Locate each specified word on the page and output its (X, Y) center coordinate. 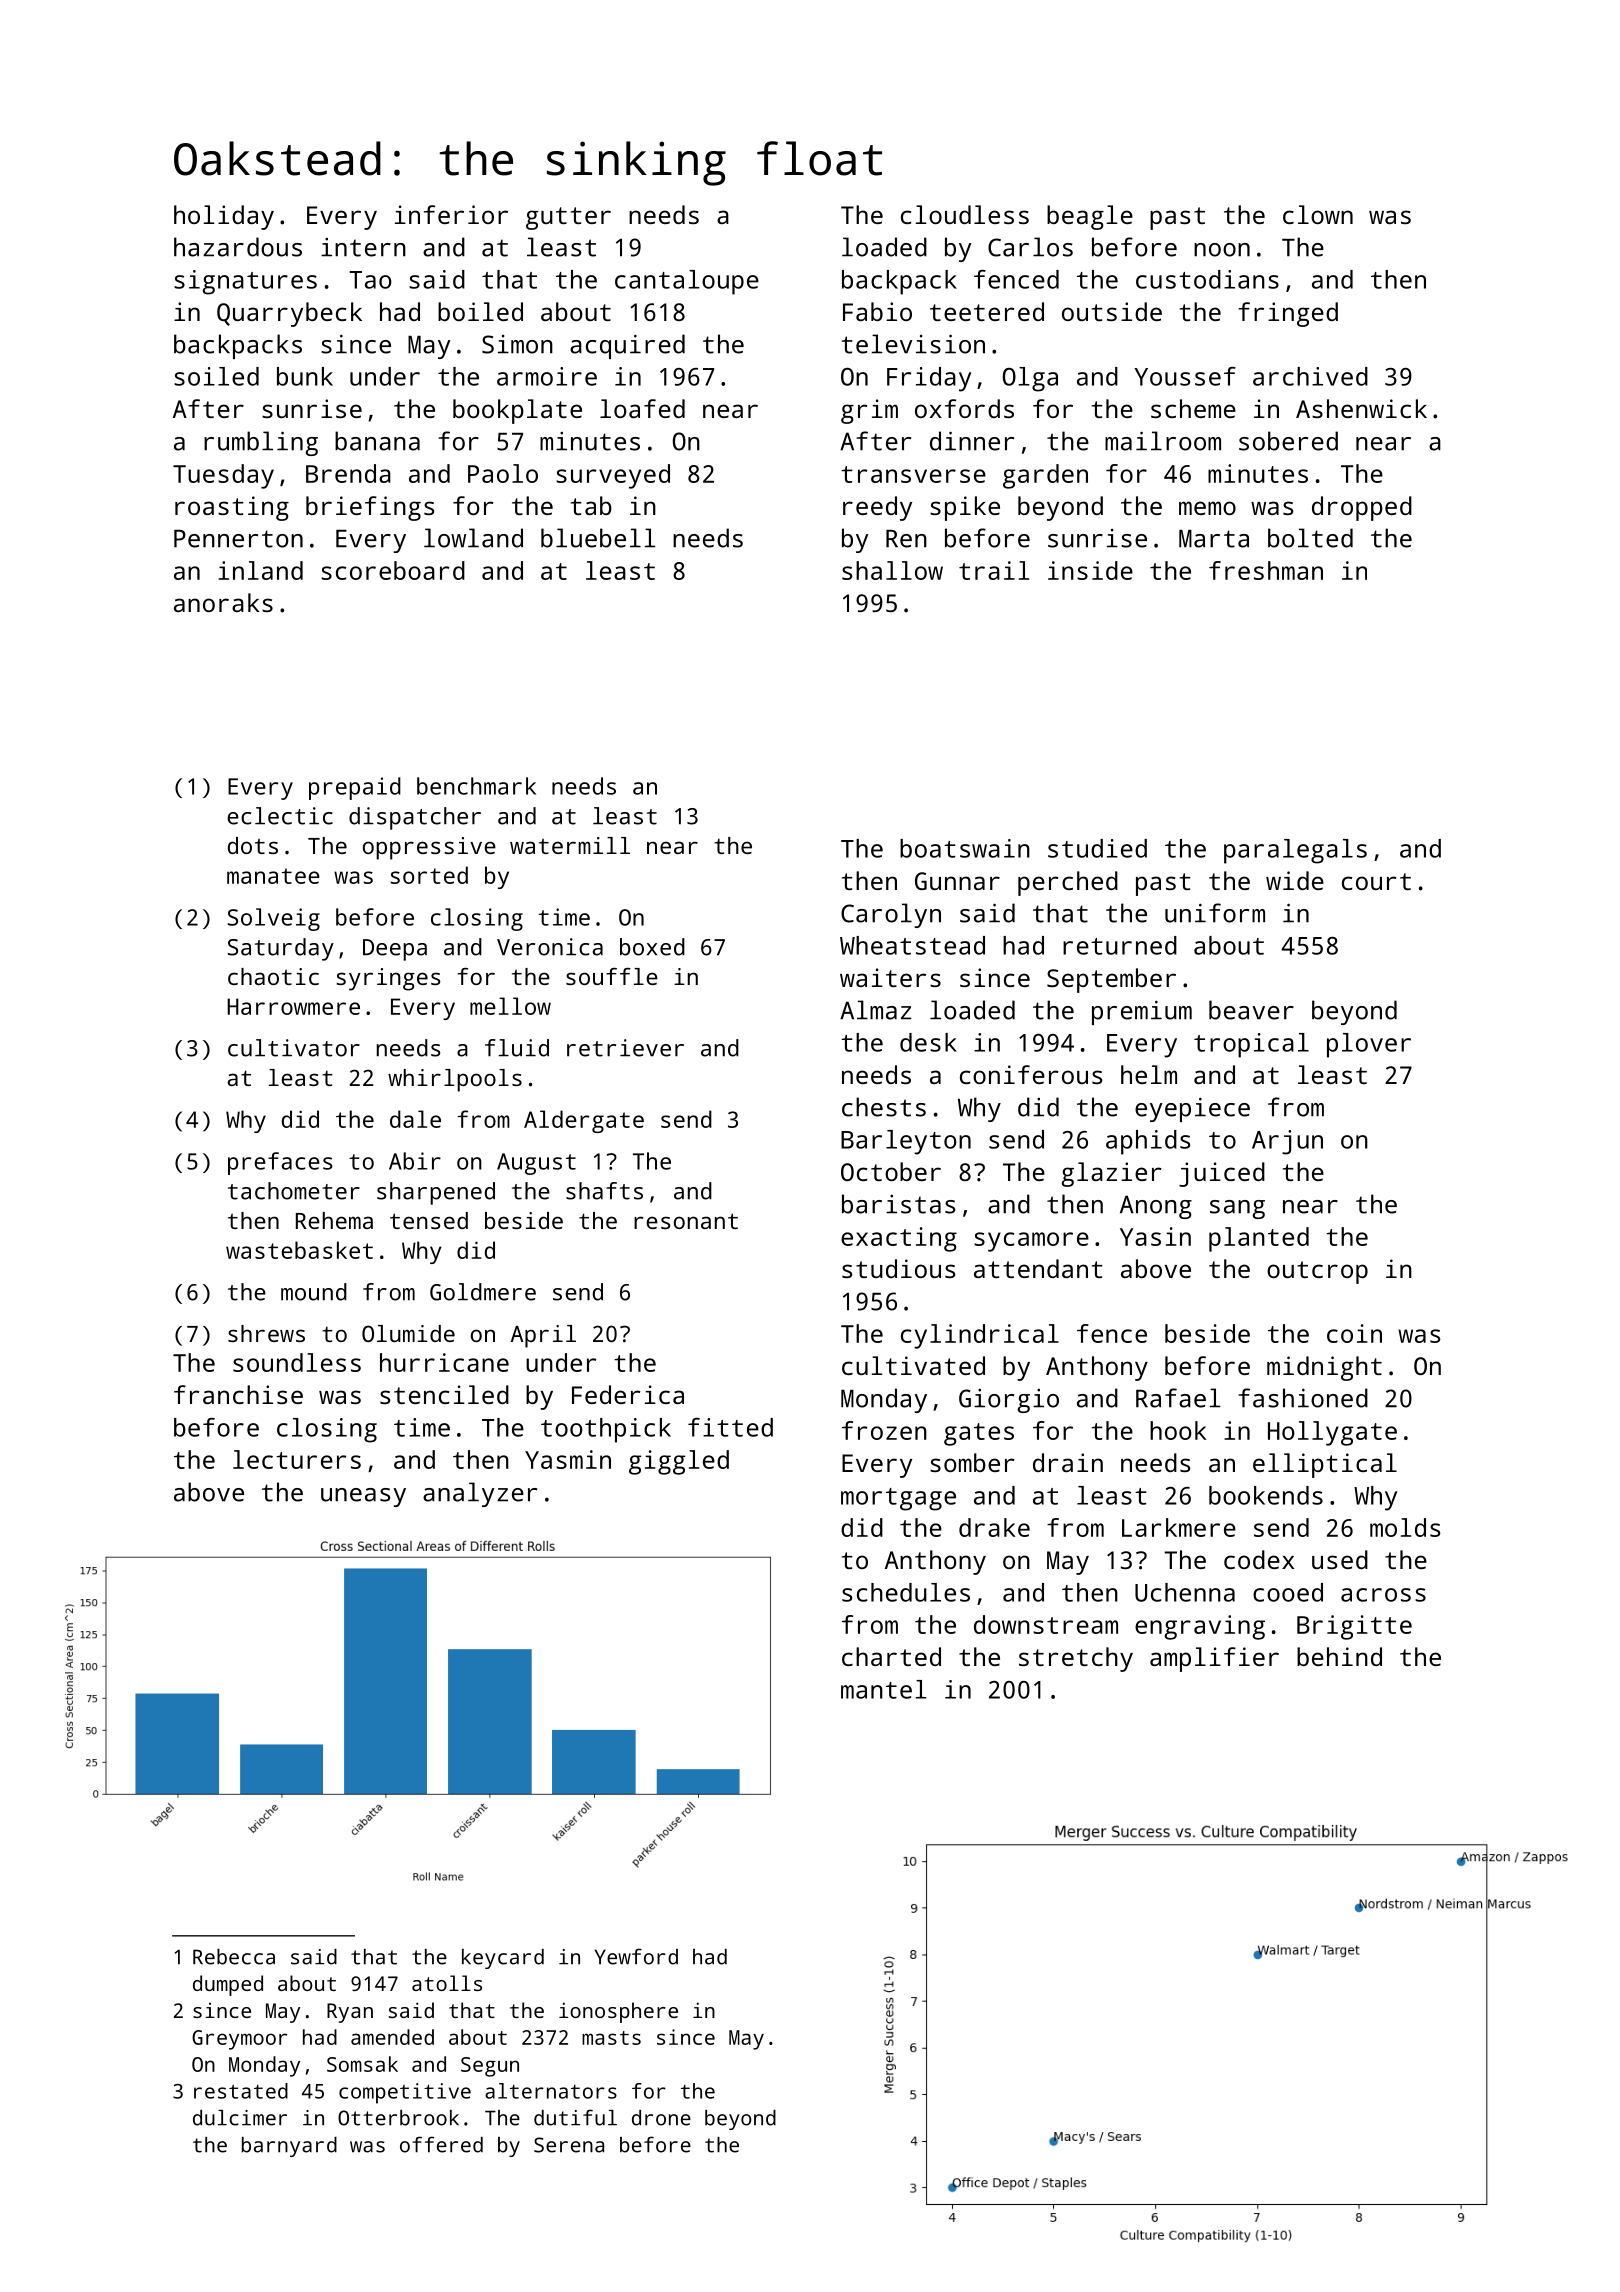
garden (1045, 476)
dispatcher (415, 818)
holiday (224, 217)
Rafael (1178, 1398)
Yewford (636, 1956)
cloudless (965, 214)
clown (1318, 214)
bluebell (598, 538)
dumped (228, 1985)
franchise (238, 1394)
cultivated (913, 1365)
